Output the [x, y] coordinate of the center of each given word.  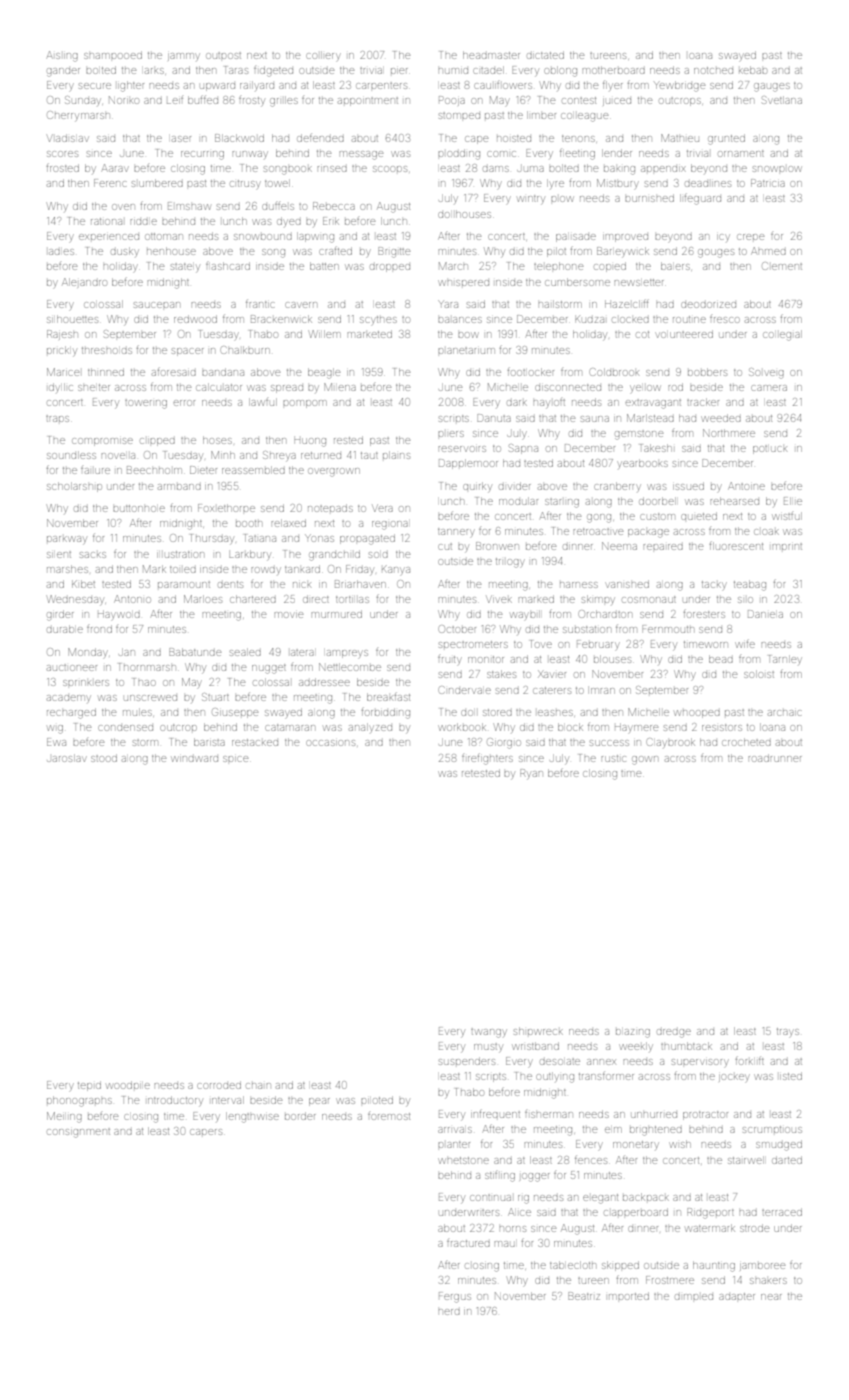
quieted [699, 516]
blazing [633, 1033]
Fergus [455, 1297]
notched [713, 70]
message [361, 155]
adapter [737, 1296]
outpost [223, 56]
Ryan [531, 774]
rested [348, 440]
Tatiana [260, 538]
